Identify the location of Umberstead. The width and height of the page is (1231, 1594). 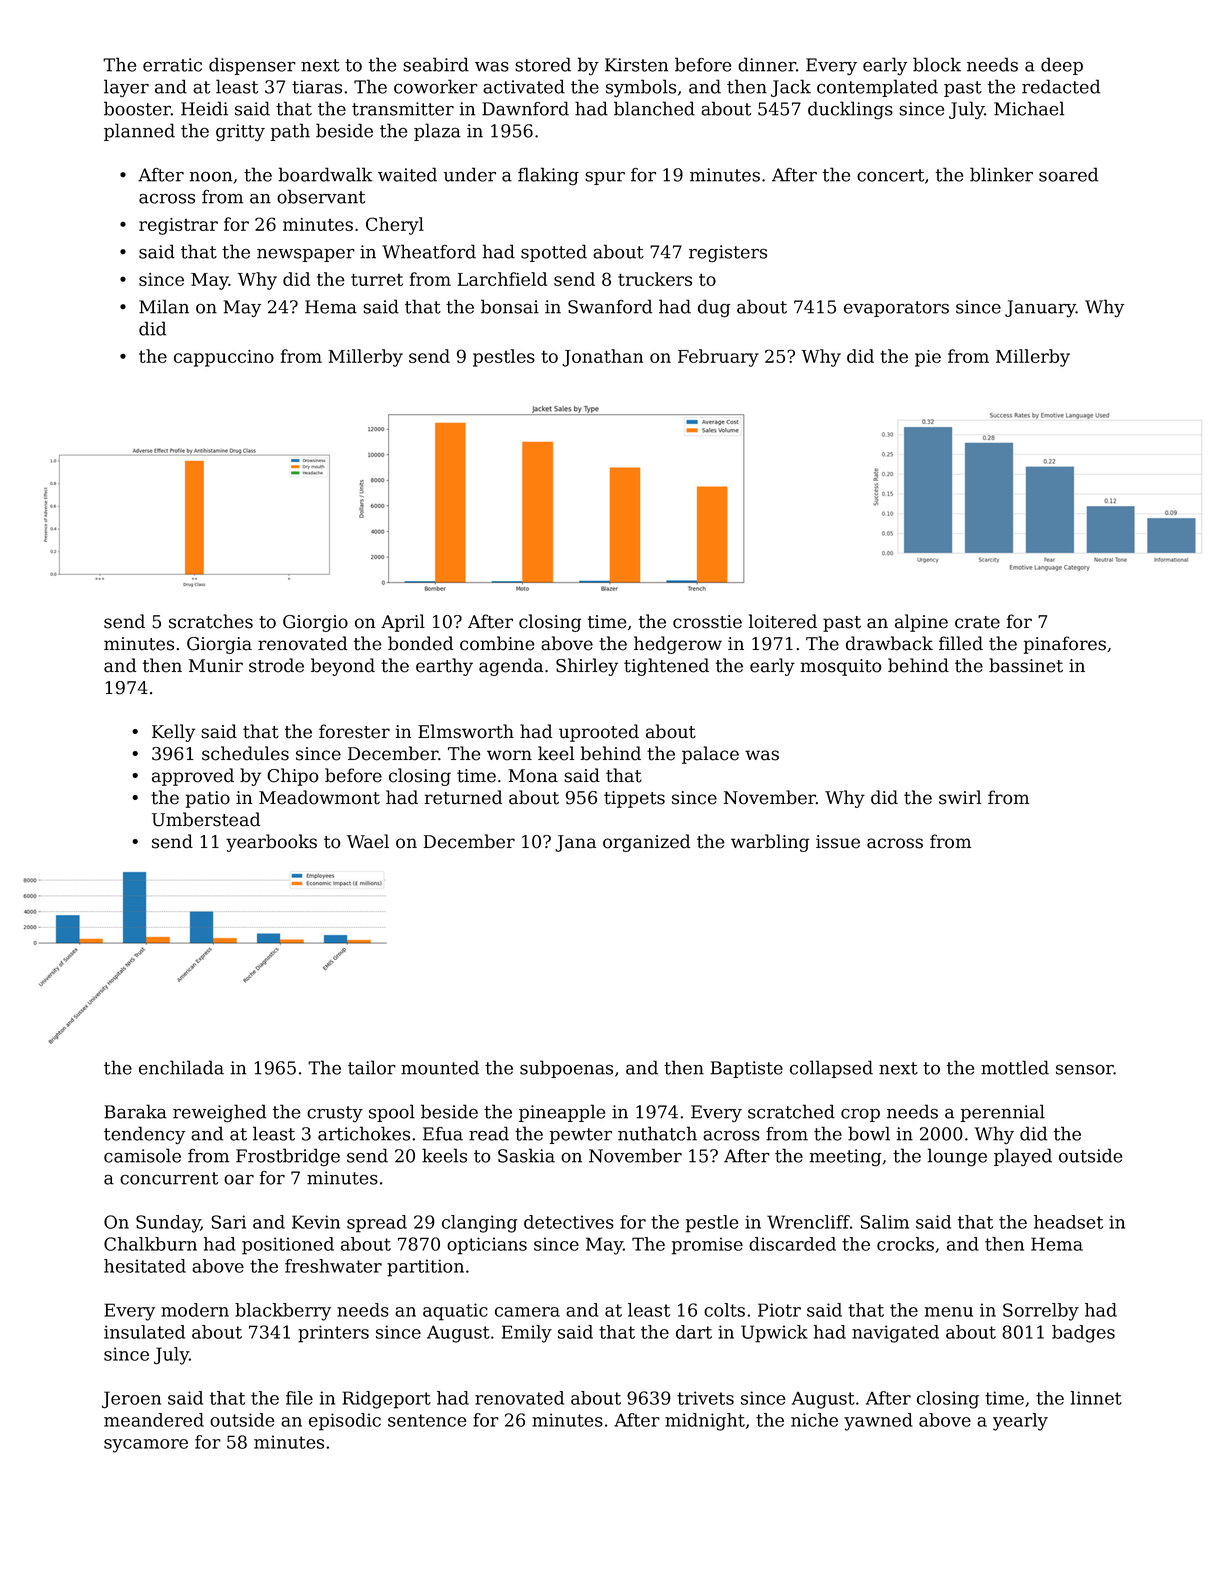
(206, 819).
